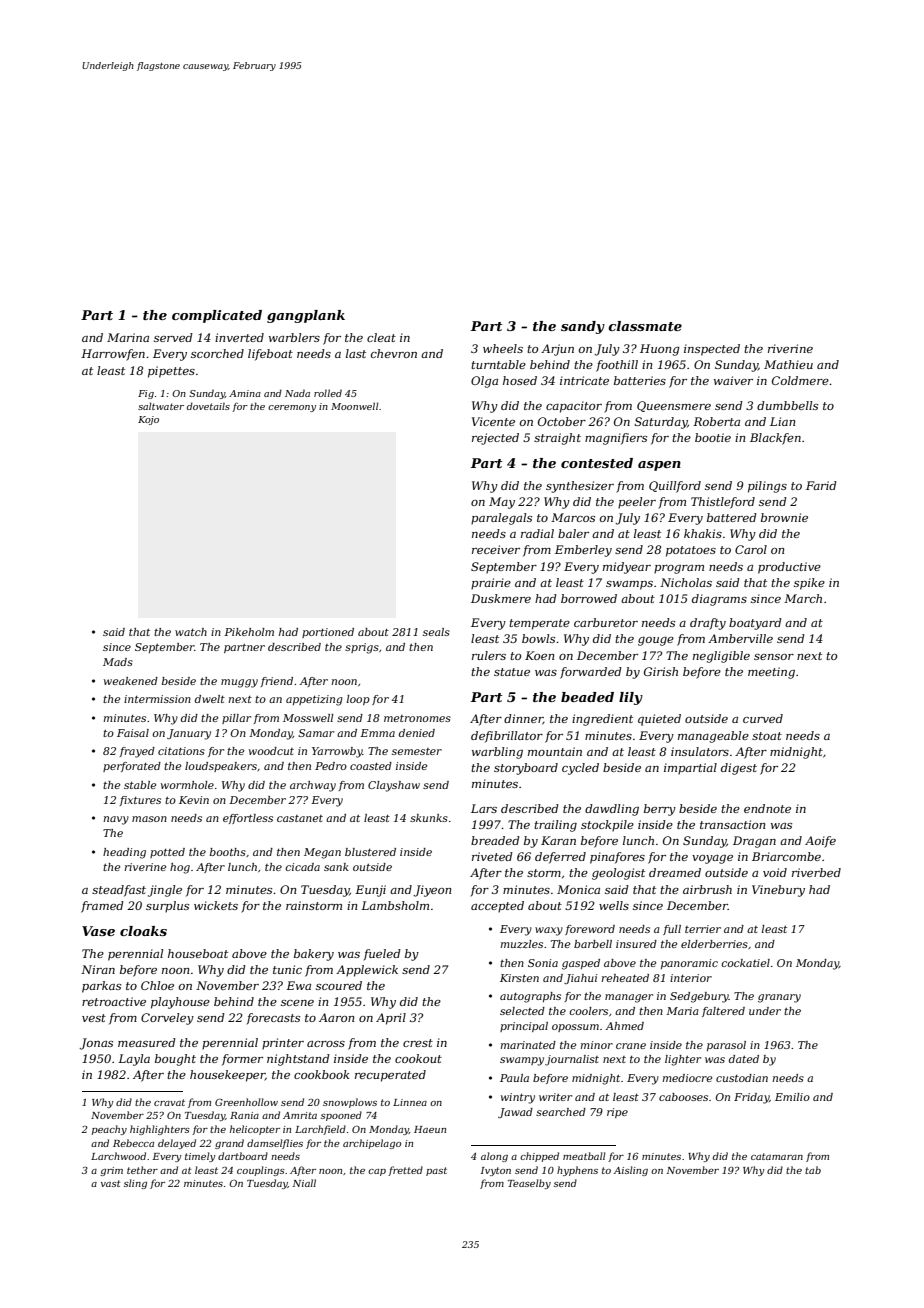 Image resolution: width=924 pixels, height=1308 pixels. What do you see at coordinates (779, 998) in the screenshot?
I see `granary` at bounding box center [779, 998].
